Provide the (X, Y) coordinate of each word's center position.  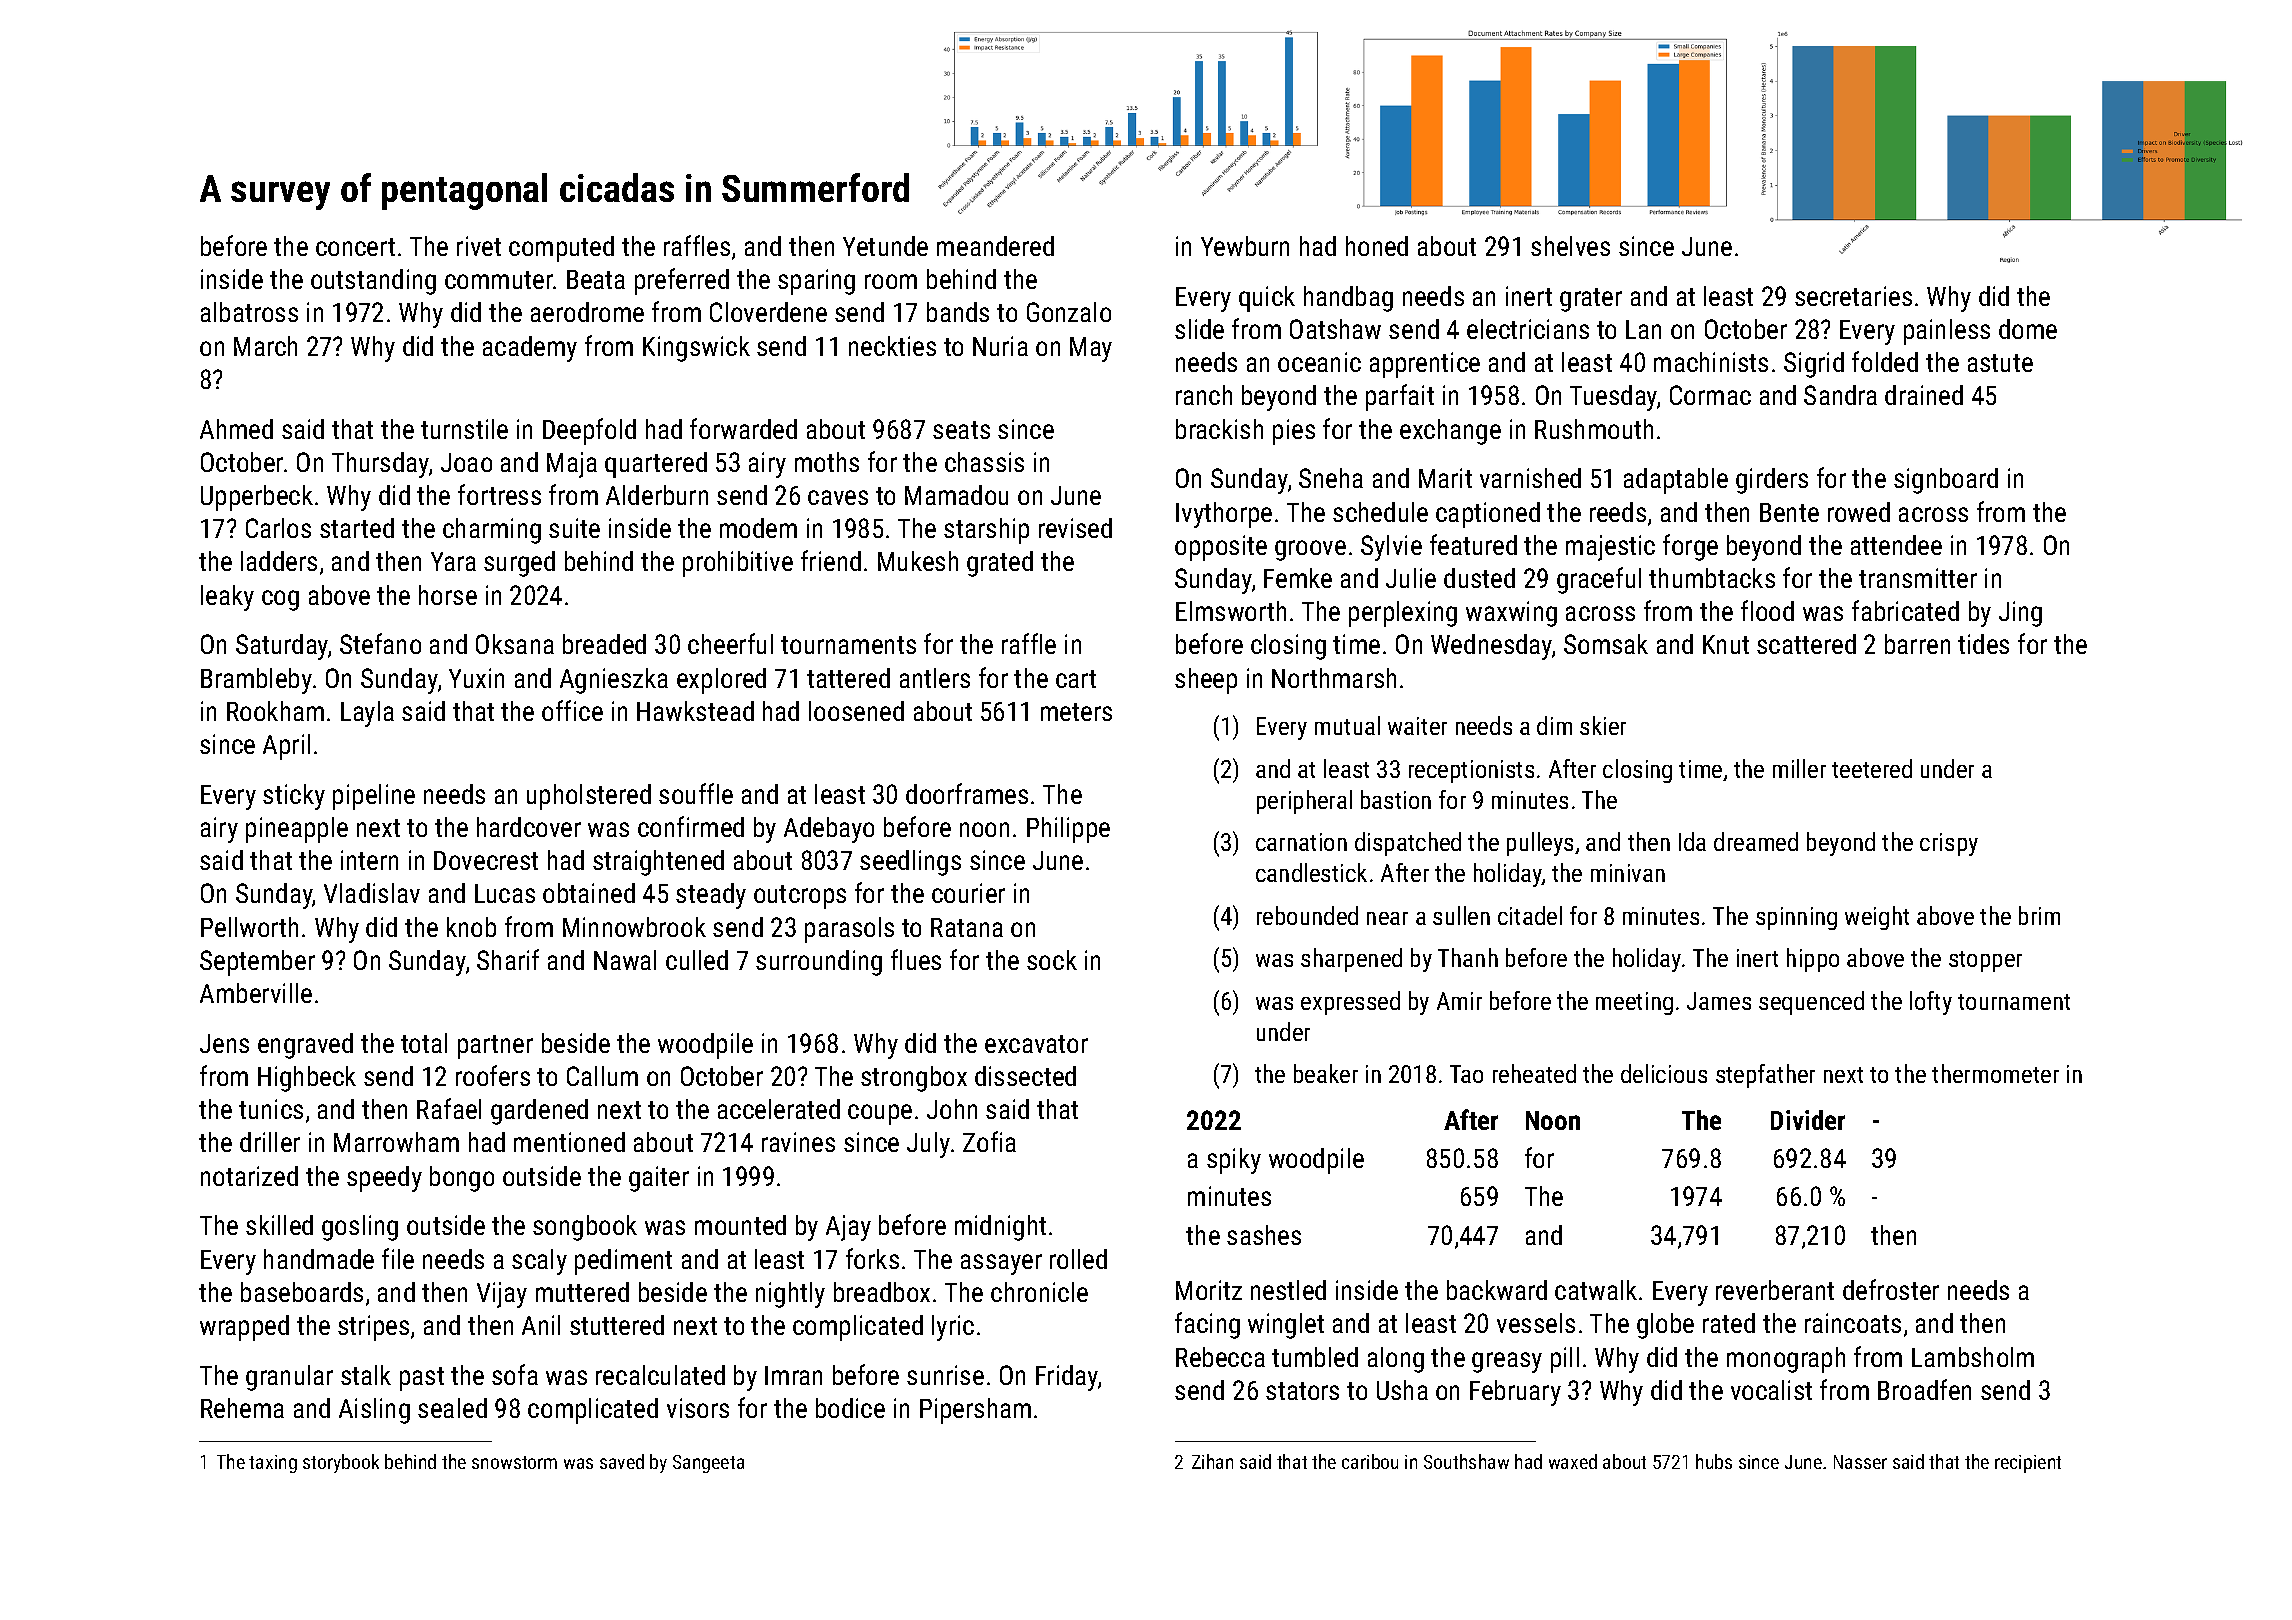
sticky (294, 797)
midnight (1000, 1228)
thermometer (1995, 1073)
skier (1603, 725)
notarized (249, 1176)
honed (1377, 246)
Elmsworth (1231, 611)
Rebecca (1220, 1357)
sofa (515, 1374)
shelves (1570, 246)
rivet (479, 246)
